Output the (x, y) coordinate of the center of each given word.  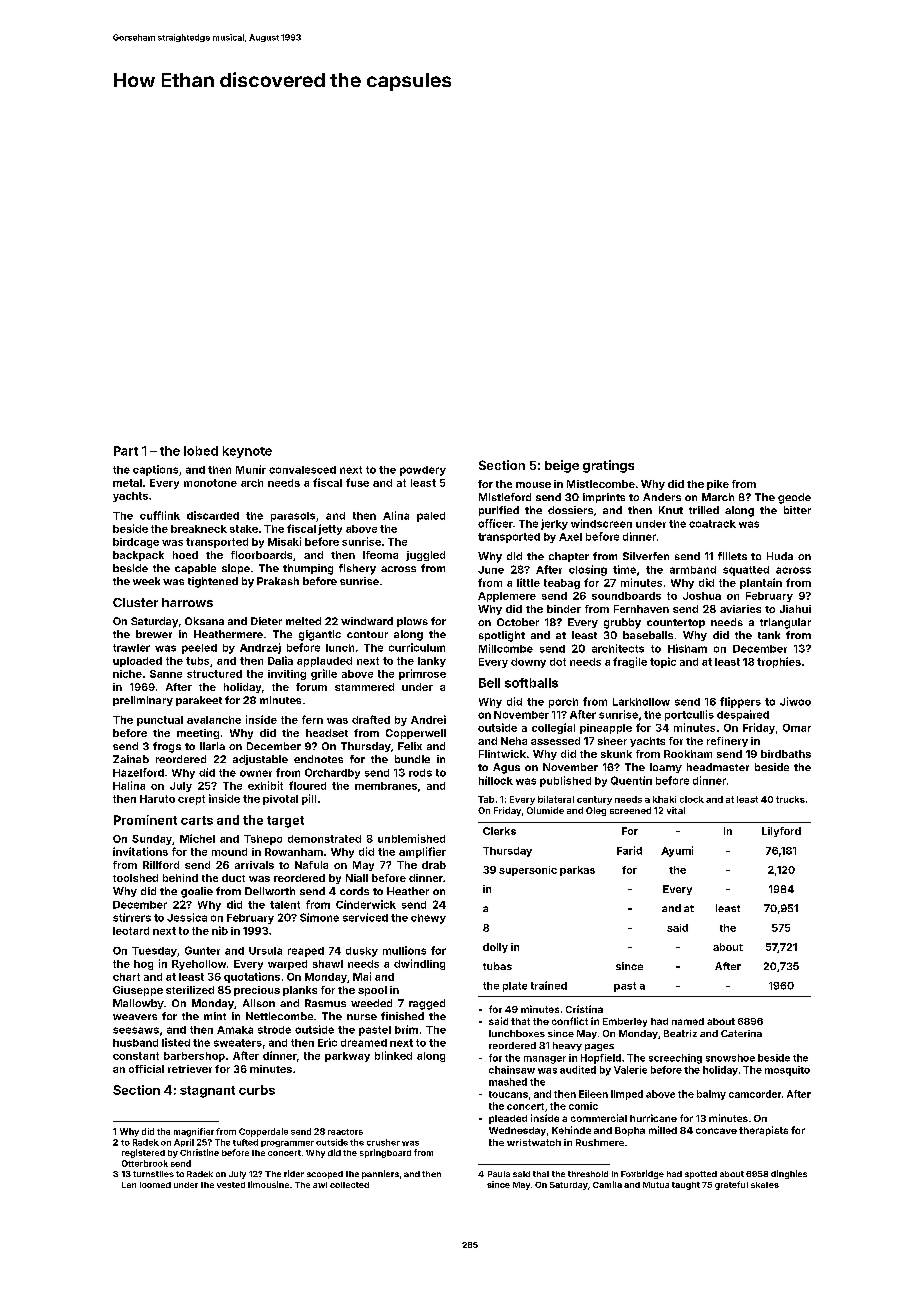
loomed (155, 1185)
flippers (740, 702)
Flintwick (502, 754)
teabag (562, 584)
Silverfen (646, 556)
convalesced (302, 470)
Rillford (161, 865)
